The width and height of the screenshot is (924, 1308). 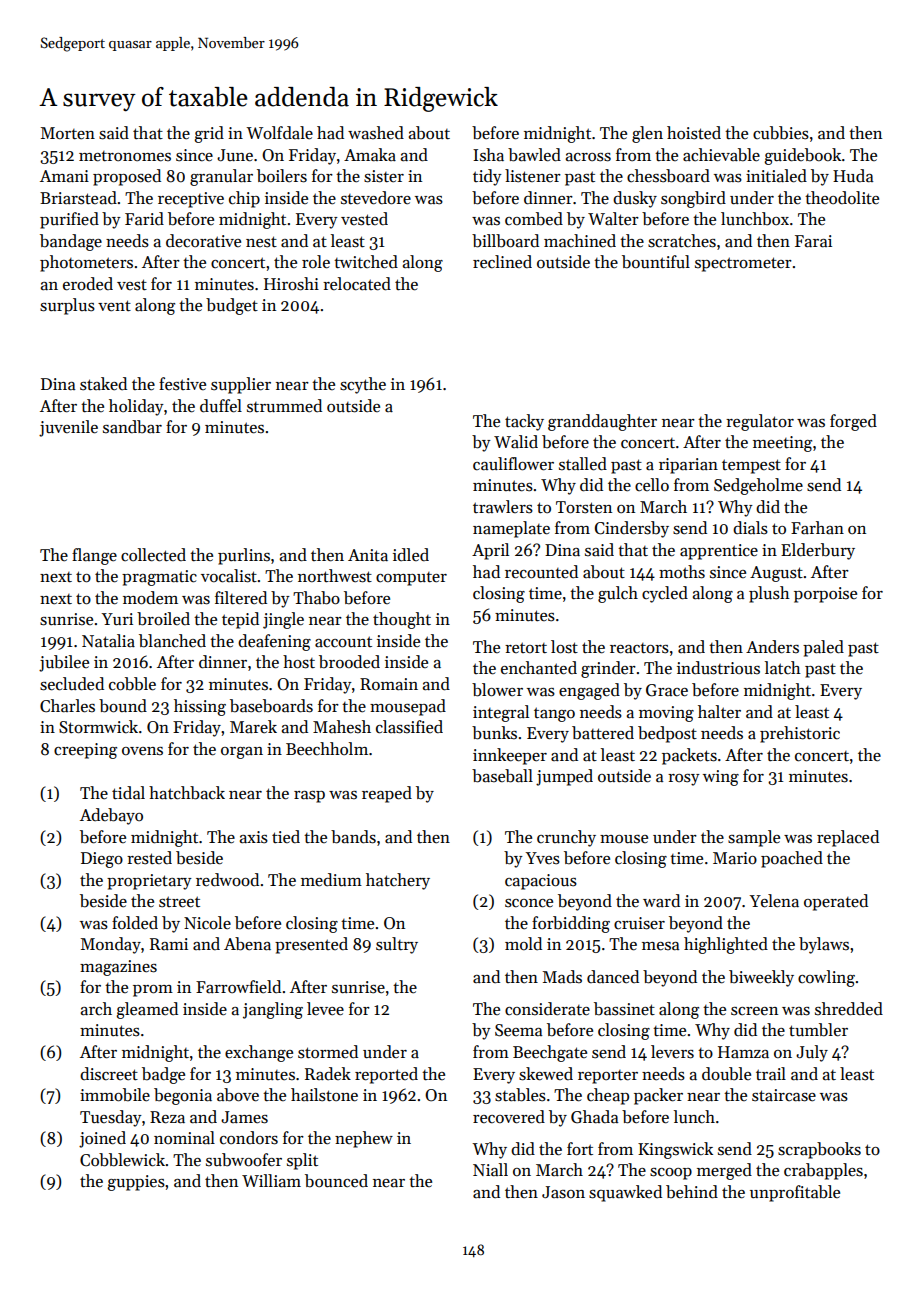 What do you see at coordinates (184, 1138) in the screenshot?
I see `nominal` at bounding box center [184, 1138].
